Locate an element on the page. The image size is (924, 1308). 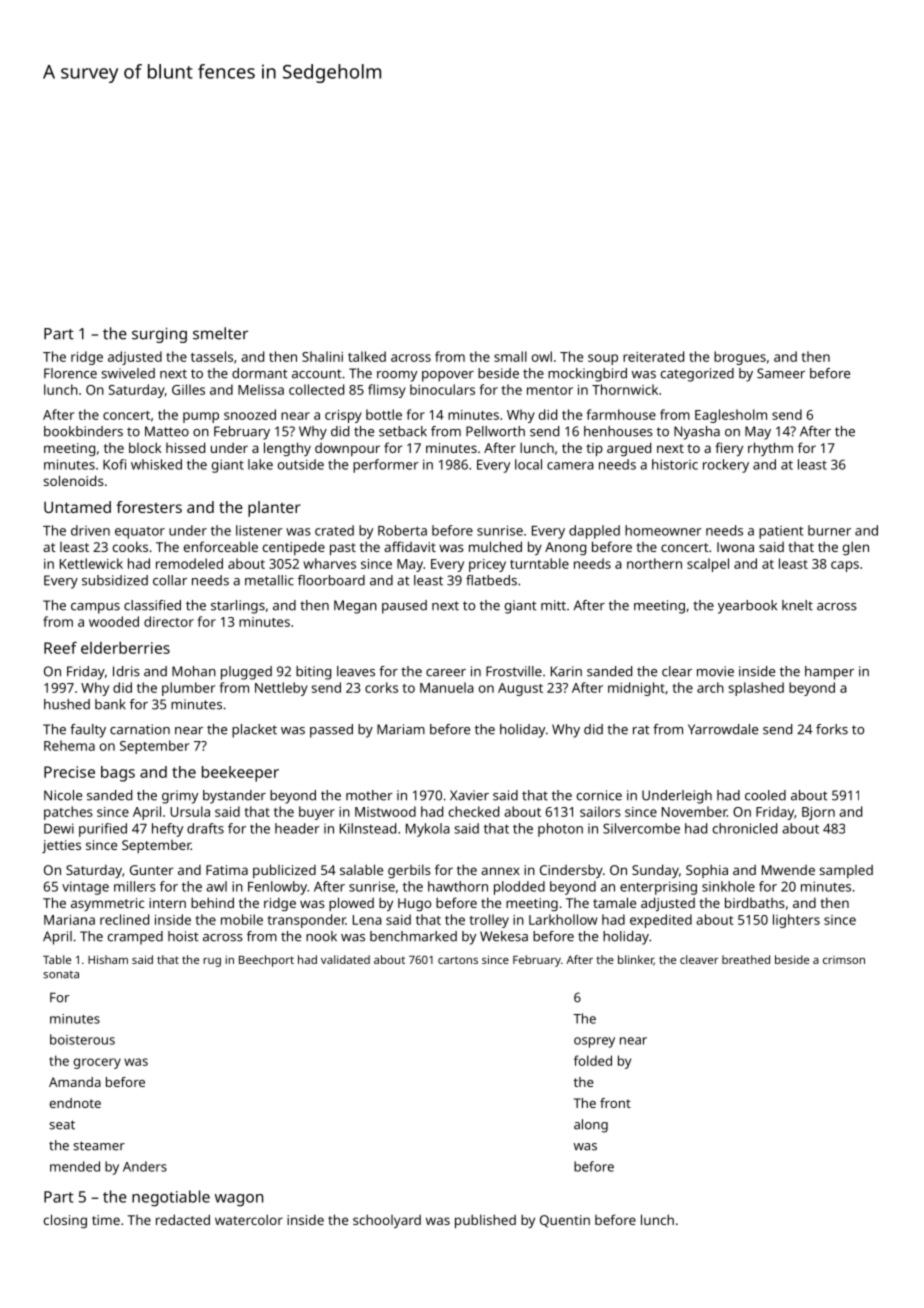
August is located at coordinates (520, 689).
